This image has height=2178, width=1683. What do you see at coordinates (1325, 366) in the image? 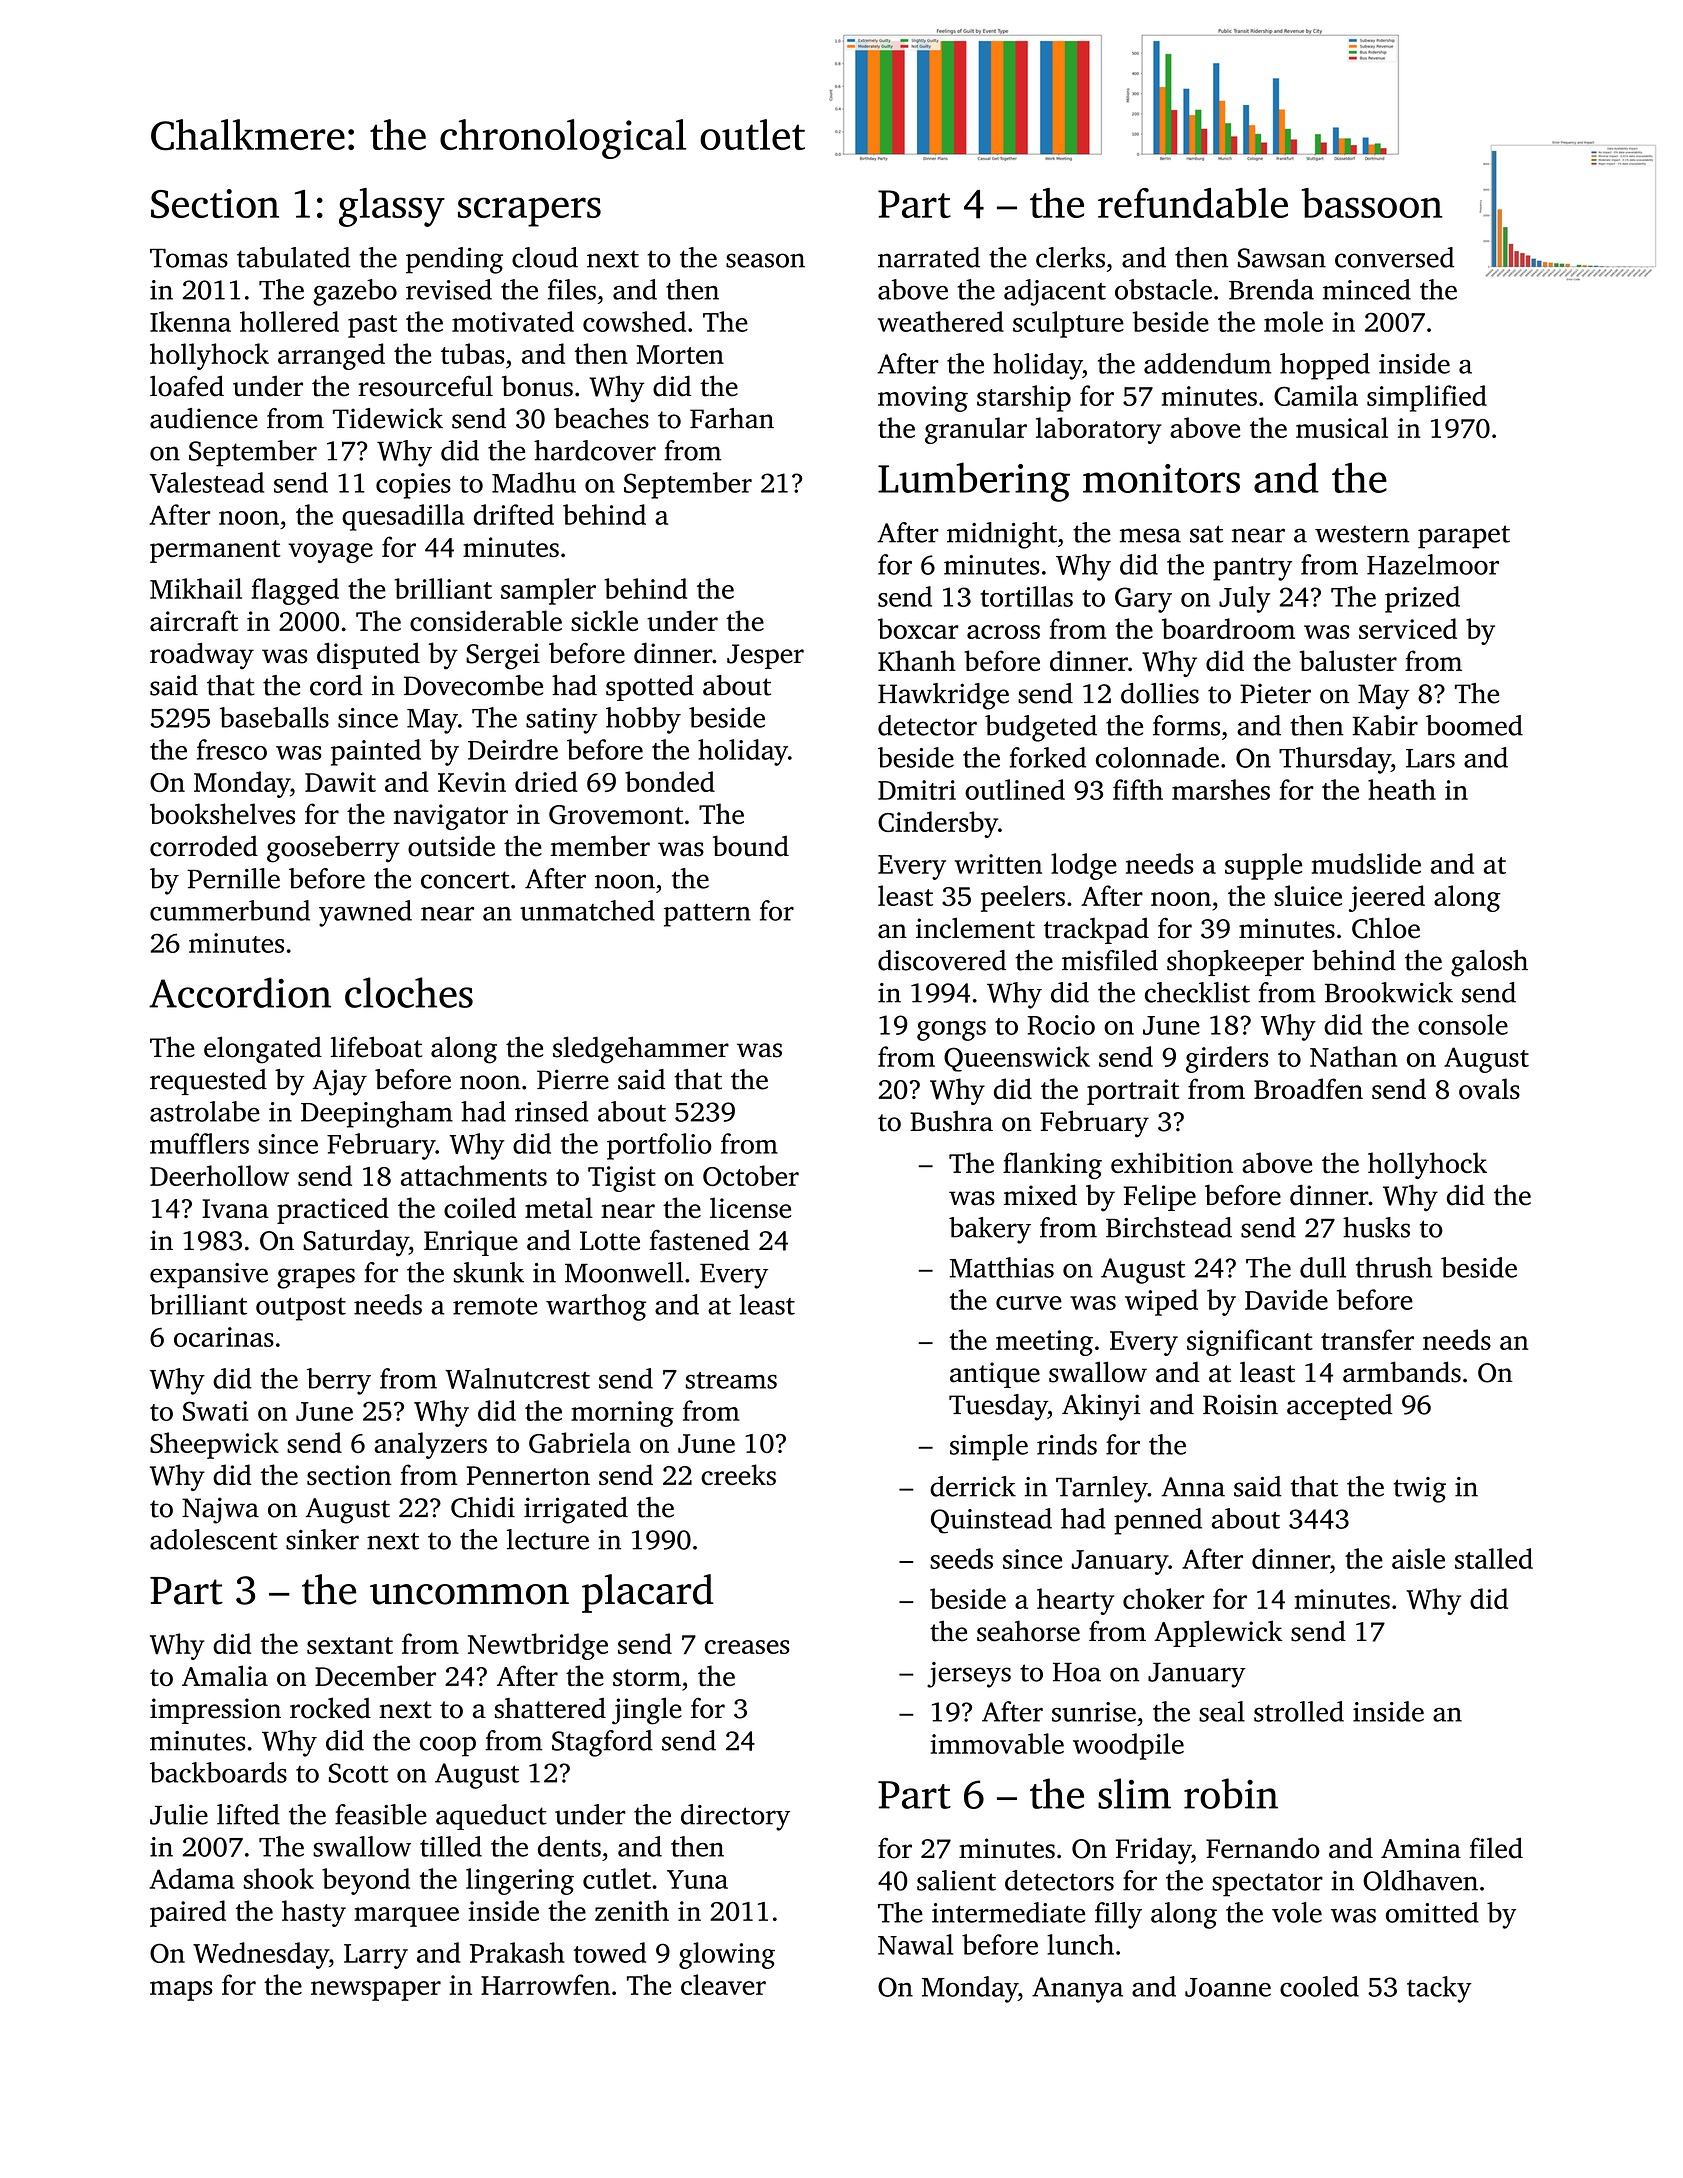
I see `hopped` at bounding box center [1325, 366].
